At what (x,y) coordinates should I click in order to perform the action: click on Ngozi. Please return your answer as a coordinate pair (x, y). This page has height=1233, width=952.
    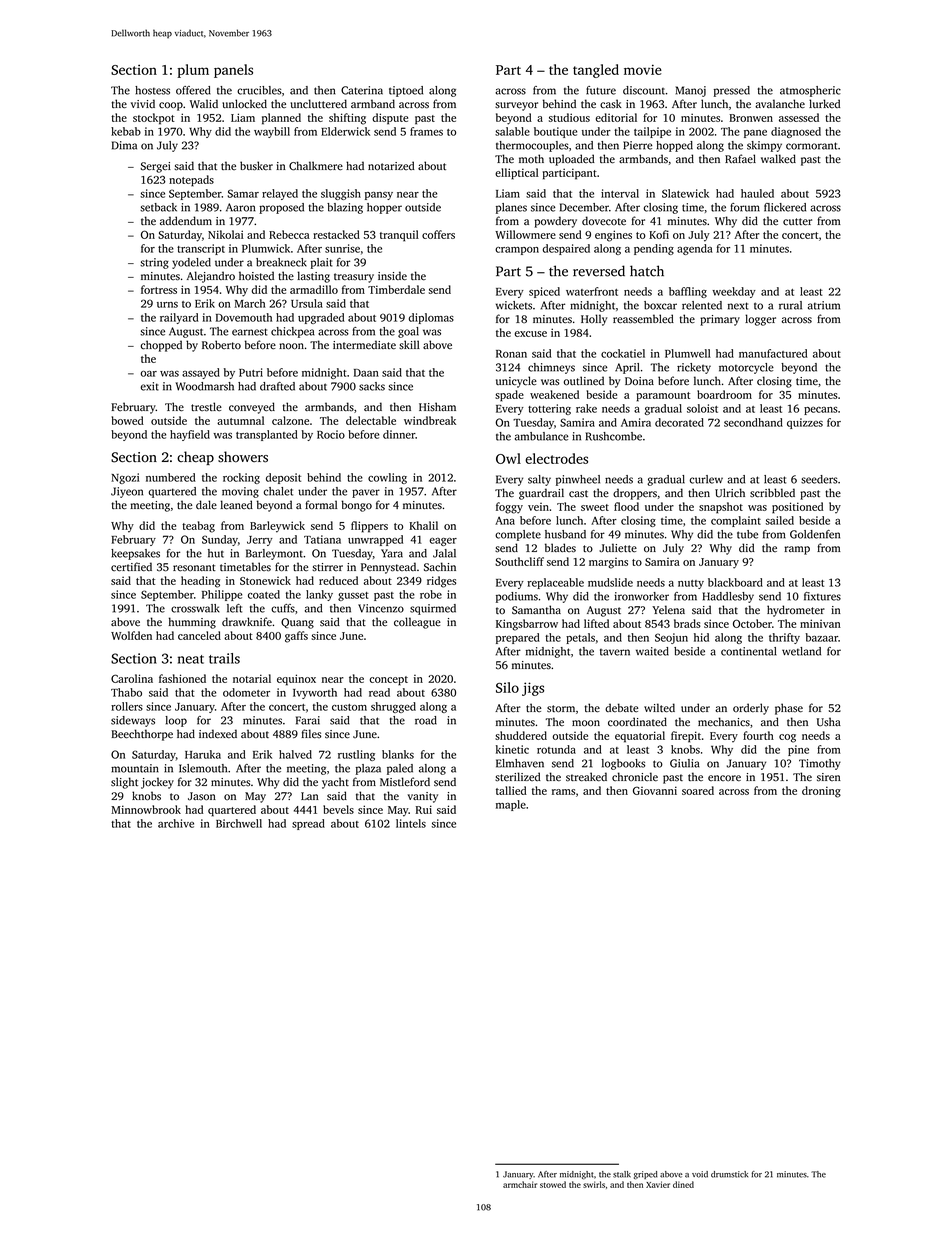
    Looking at the image, I should click on (125, 478).
